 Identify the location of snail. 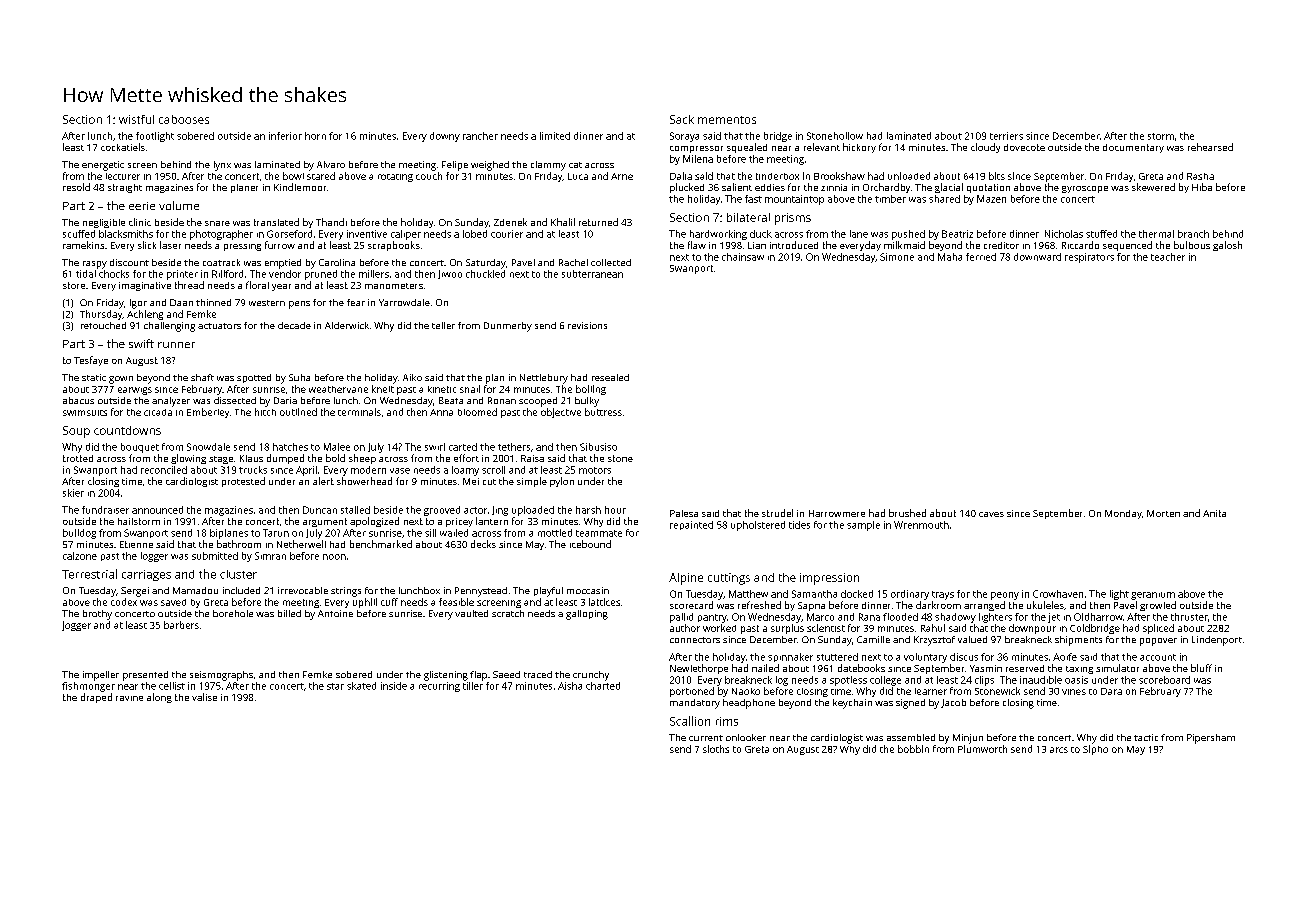
(470, 389).
